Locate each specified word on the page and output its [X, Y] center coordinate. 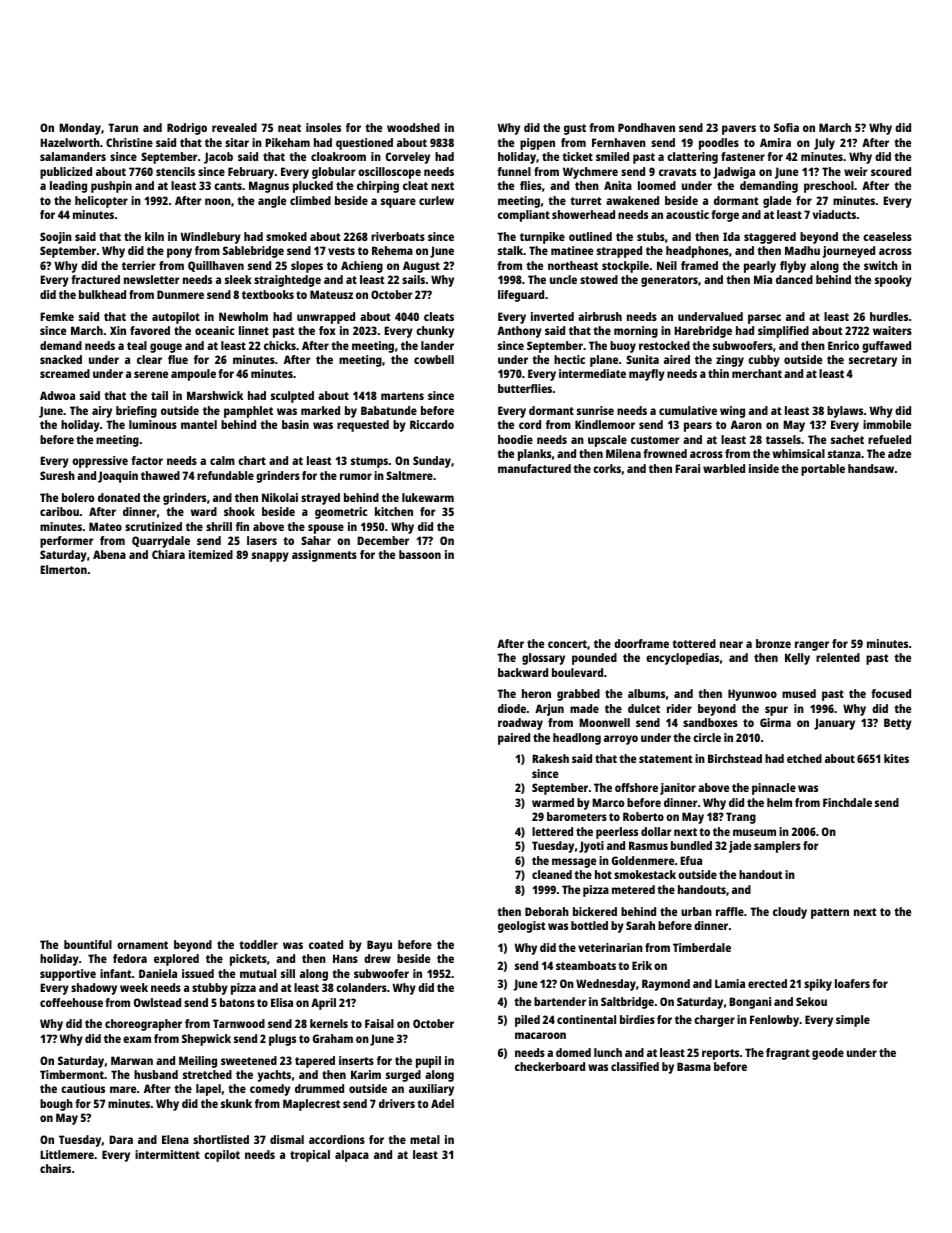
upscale [607, 441]
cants [228, 186]
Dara [121, 1139]
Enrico [843, 345]
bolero [78, 497]
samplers [777, 847]
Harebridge [703, 332]
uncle [563, 279]
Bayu [379, 946]
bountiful [88, 944]
